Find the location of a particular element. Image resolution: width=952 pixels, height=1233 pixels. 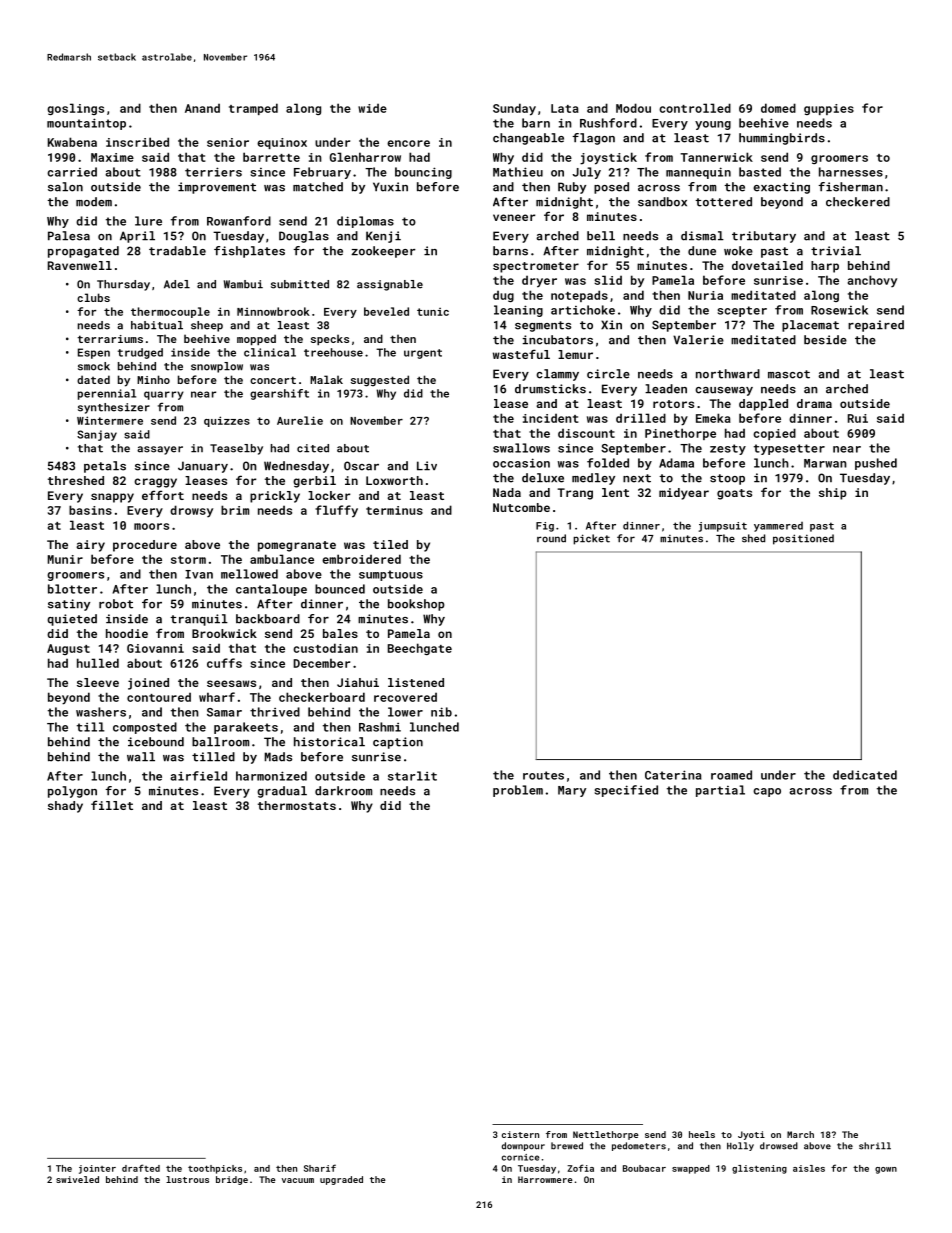

woke is located at coordinates (738, 251).
